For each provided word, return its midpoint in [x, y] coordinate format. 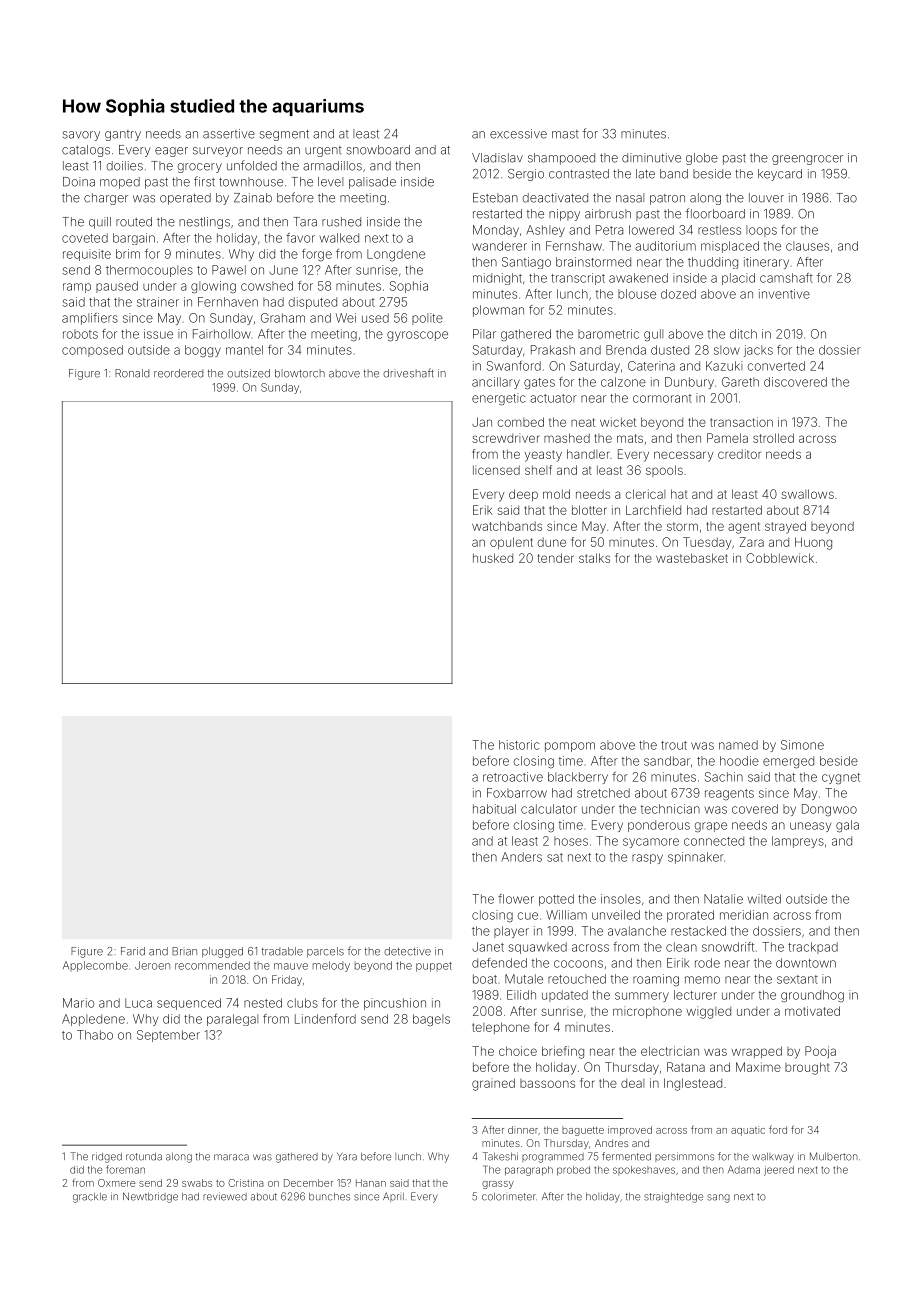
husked [493, 558]
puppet [434, 967]
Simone [802, 745]
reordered [178, 373]
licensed [496, 470]
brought [807, 1068]
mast [565, 134]
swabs [197, 1183]
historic [519, 745]
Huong [813, 543]
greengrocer [807, 160]
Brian [184, 951]
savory [81, 136]
